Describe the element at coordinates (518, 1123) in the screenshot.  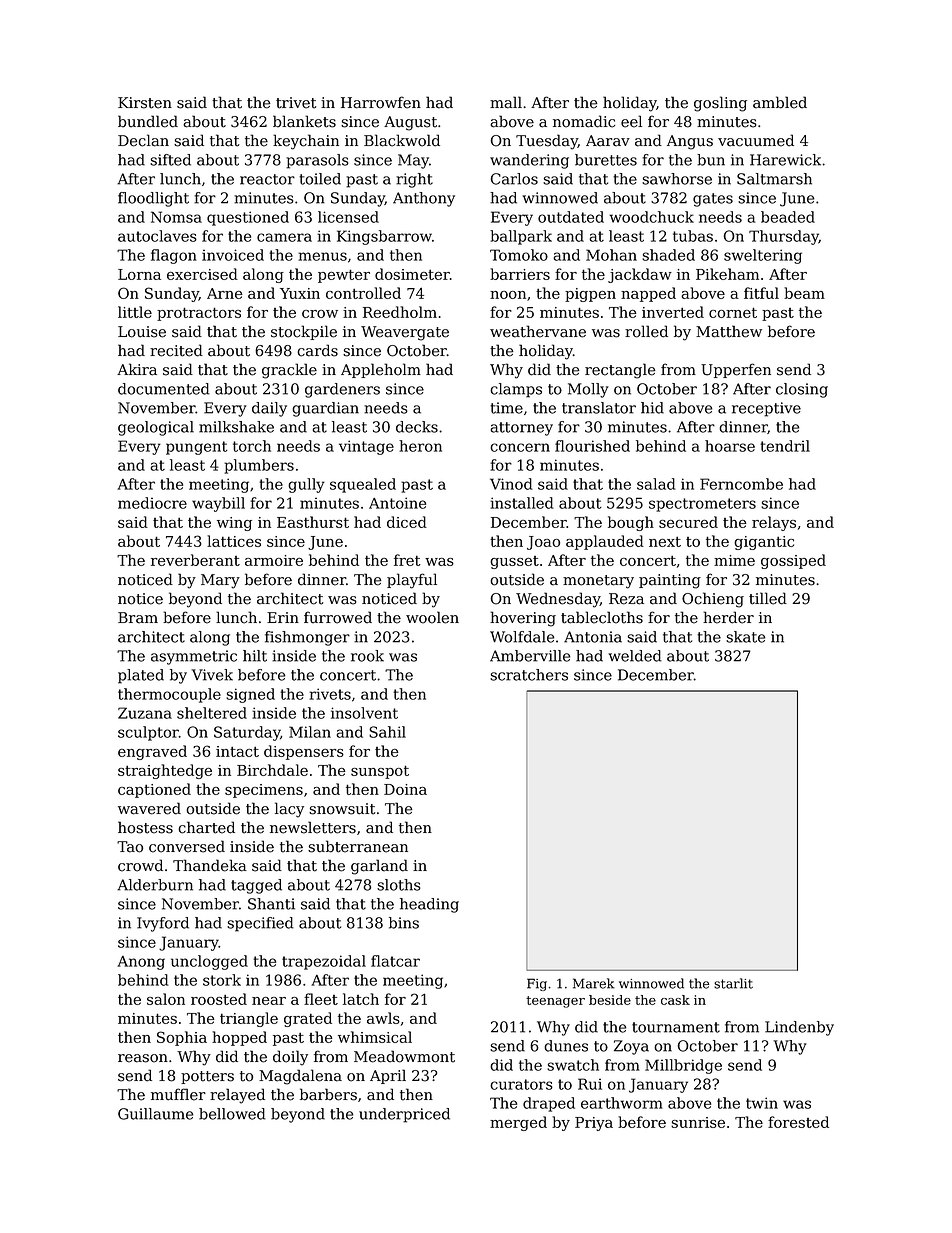
I see `merged` at that location.
